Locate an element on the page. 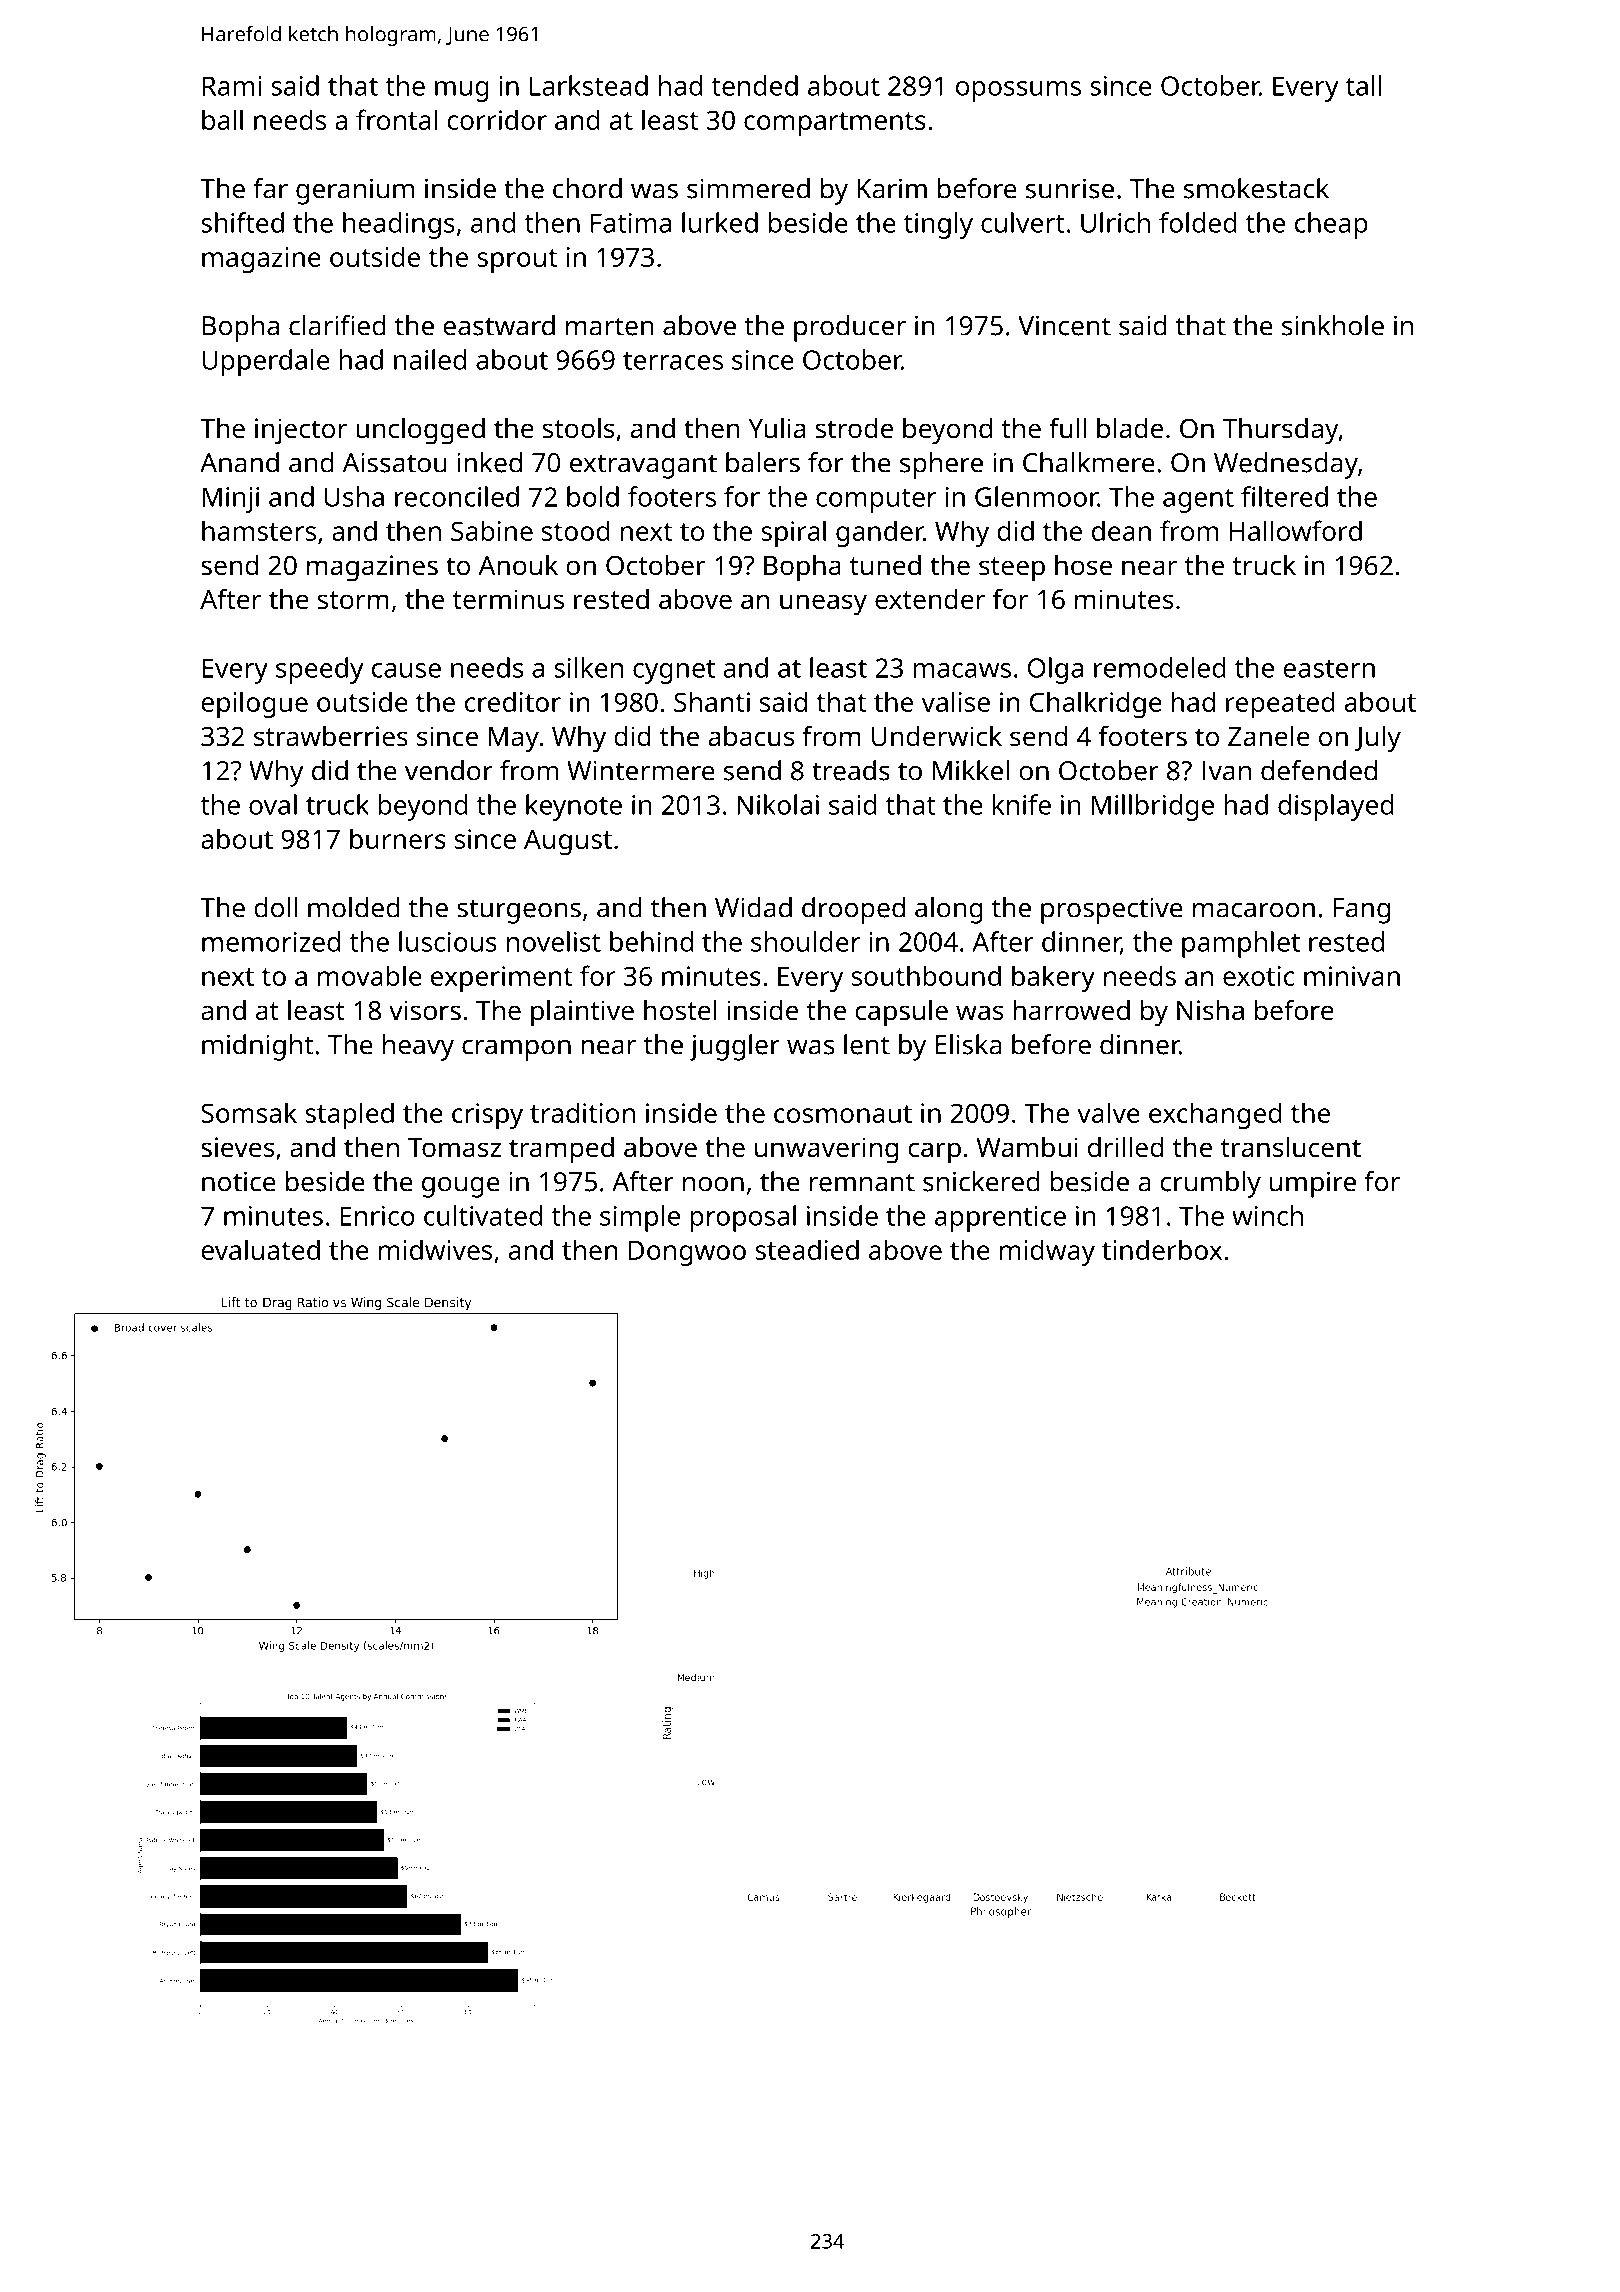 This document has height=2292, width=1620. producer is located at coordinates (850, 328).
